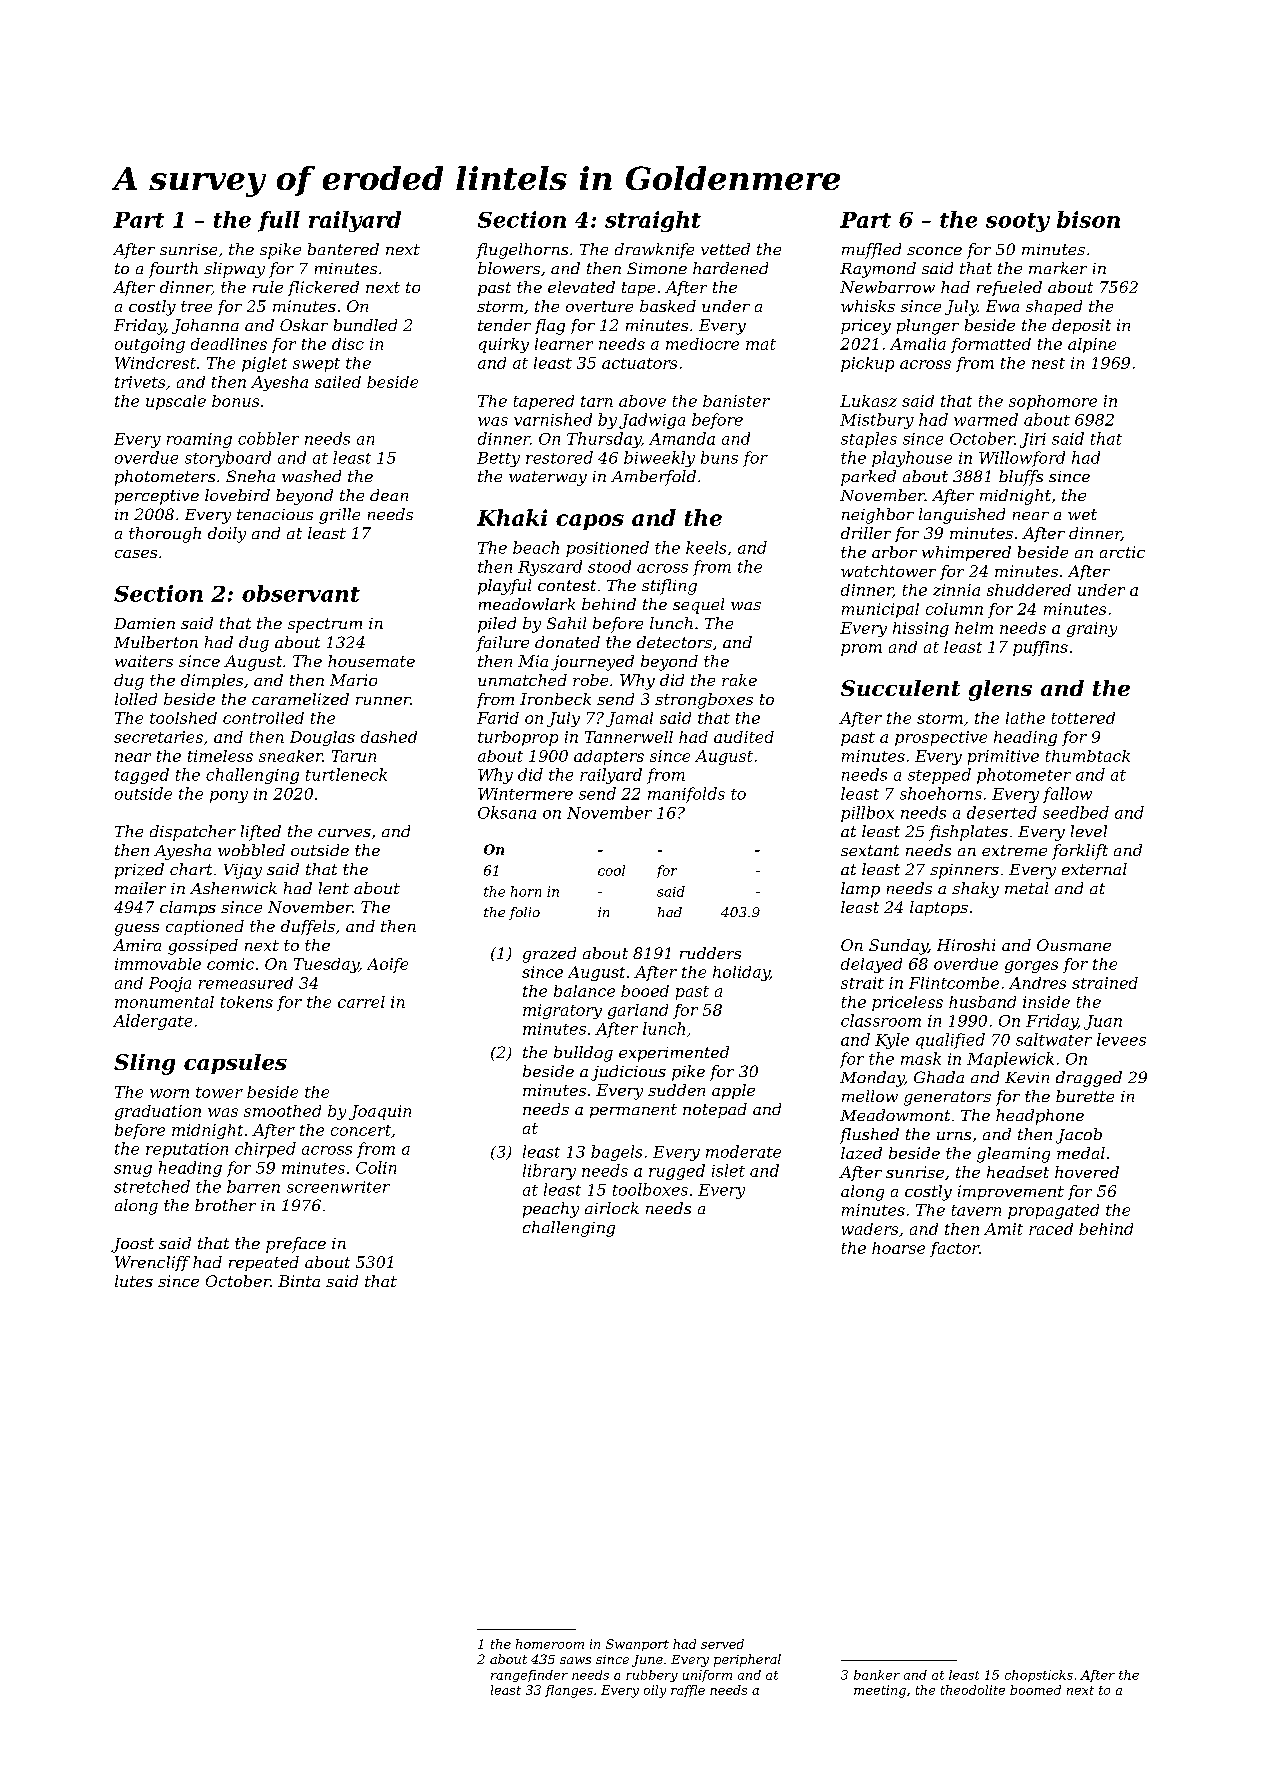  I want to click on raffle, so click(688, 1691).
